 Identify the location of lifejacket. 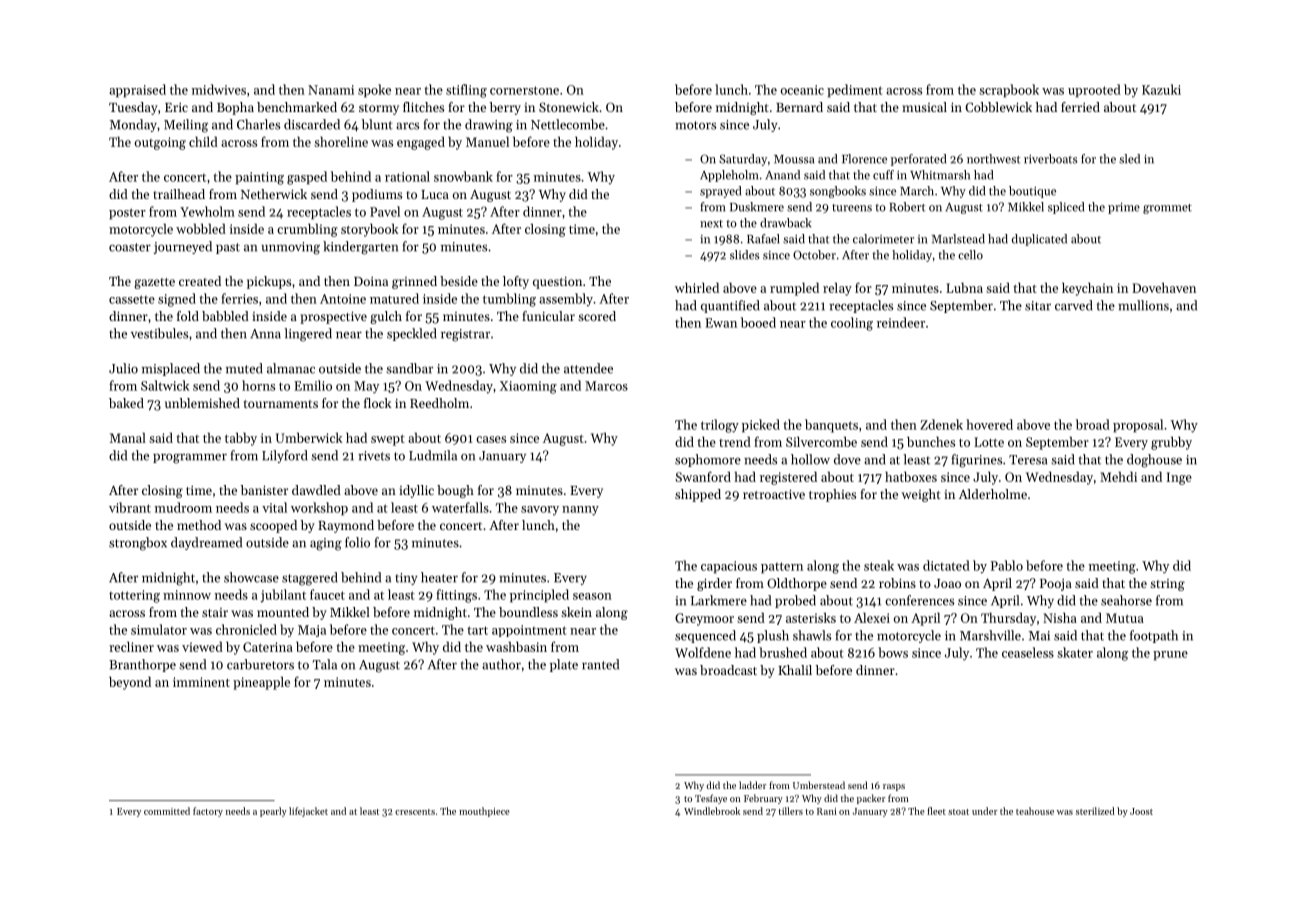
(308, 812).
